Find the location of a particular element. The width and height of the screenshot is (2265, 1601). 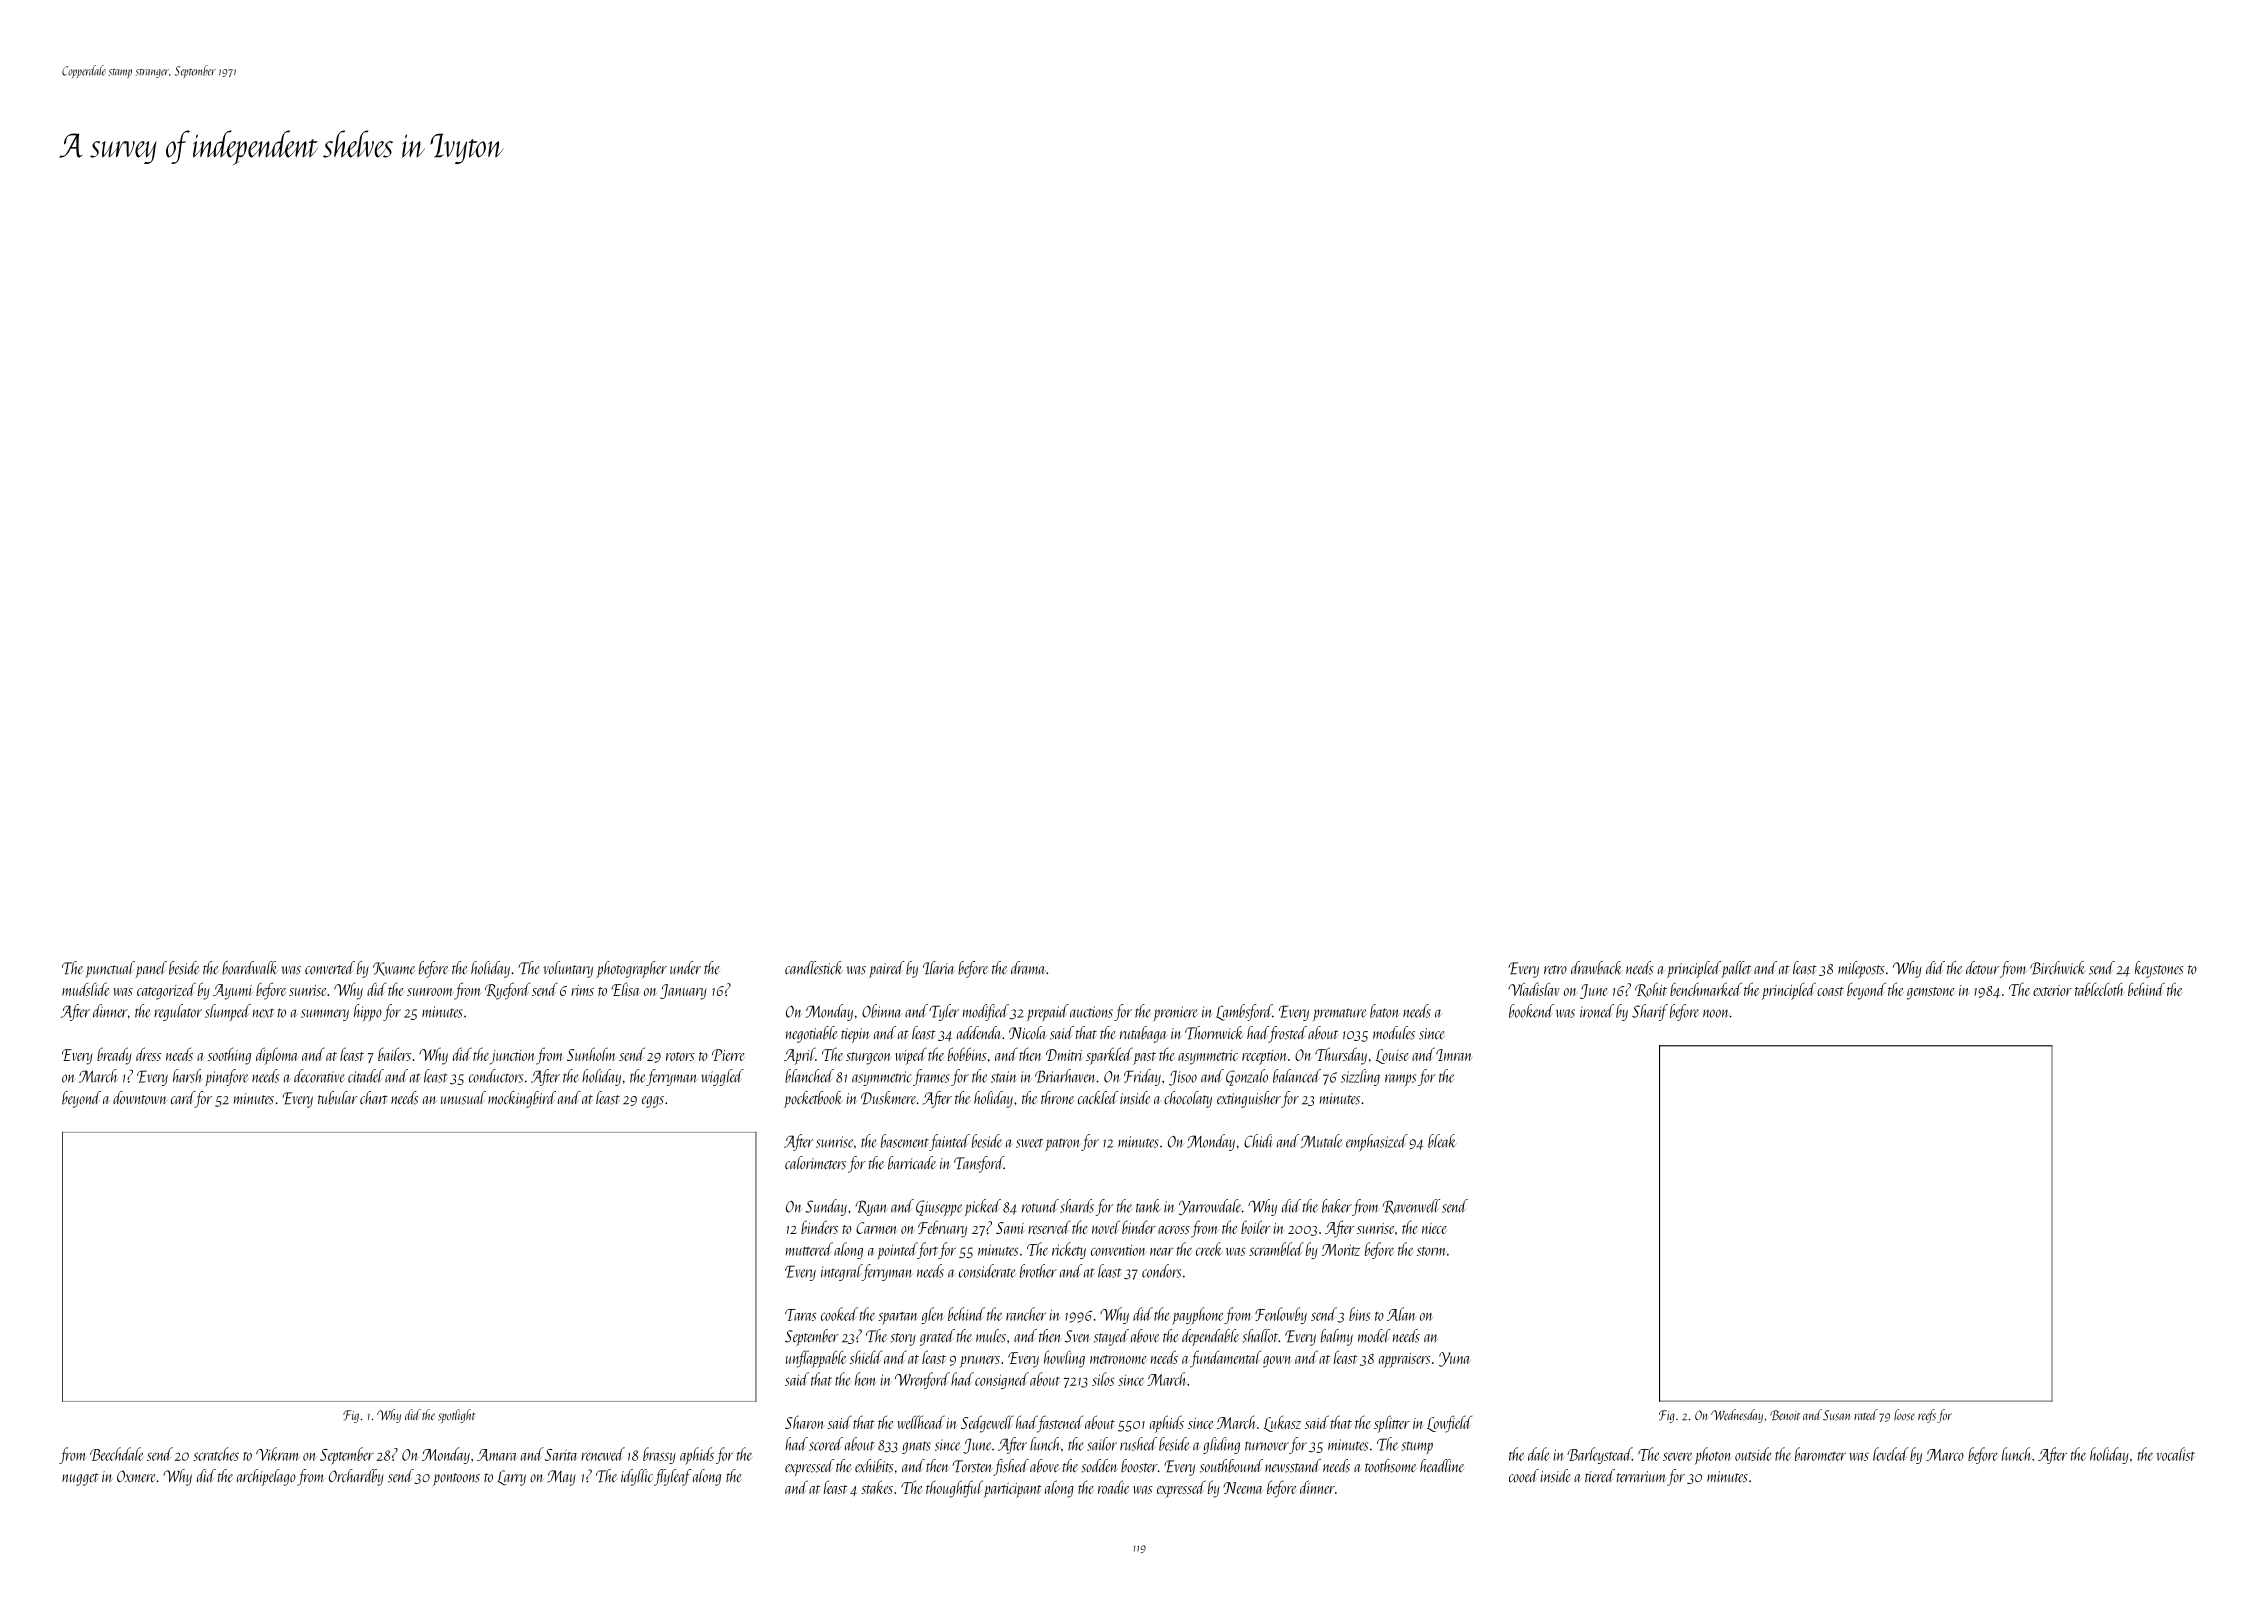

candlestick is located at coordinates (814, 968).
